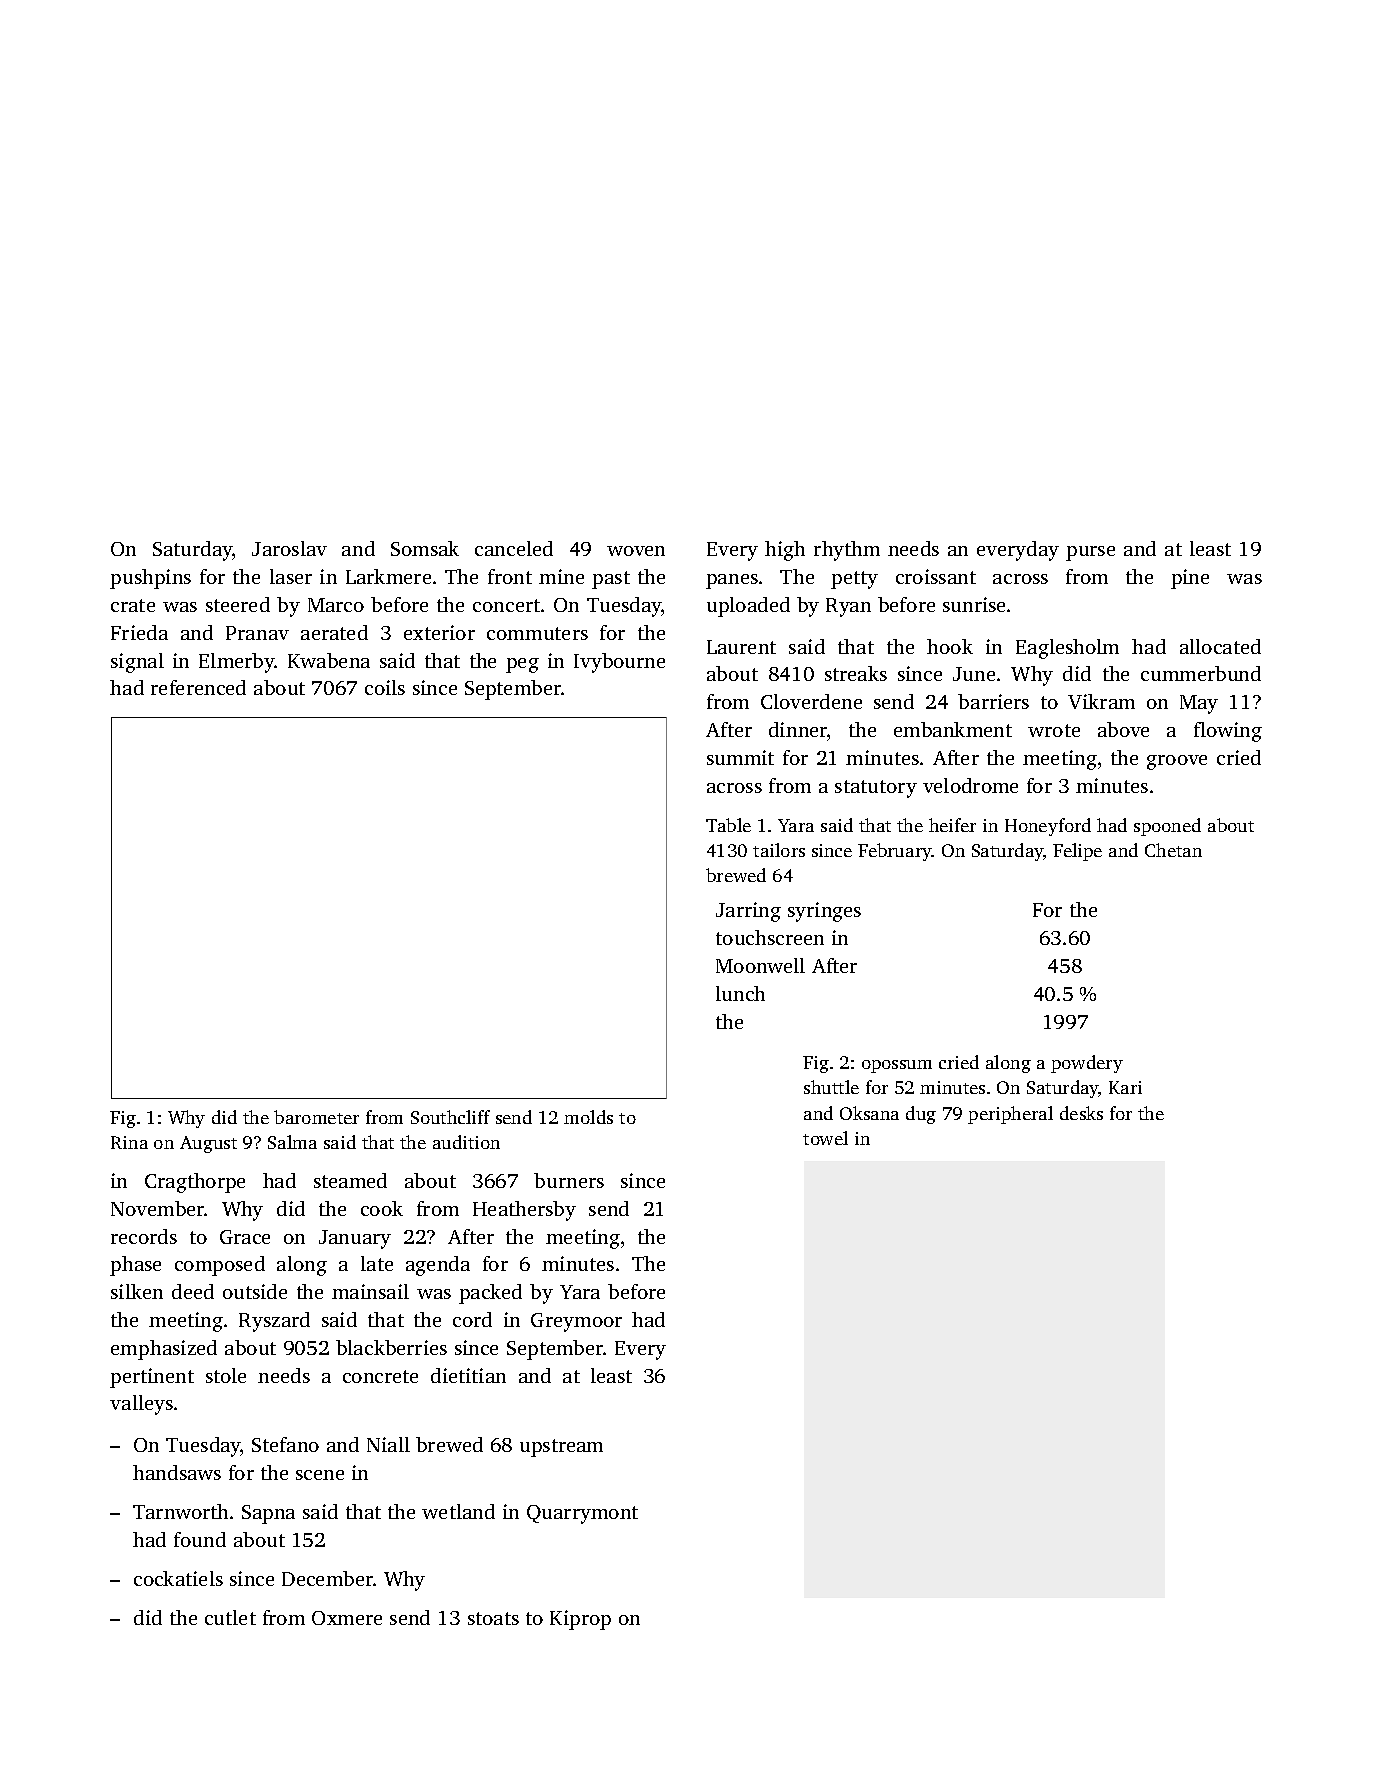 The image size is (1373, 1777). I want to click on Quarrymont, so click(582, 1514).
